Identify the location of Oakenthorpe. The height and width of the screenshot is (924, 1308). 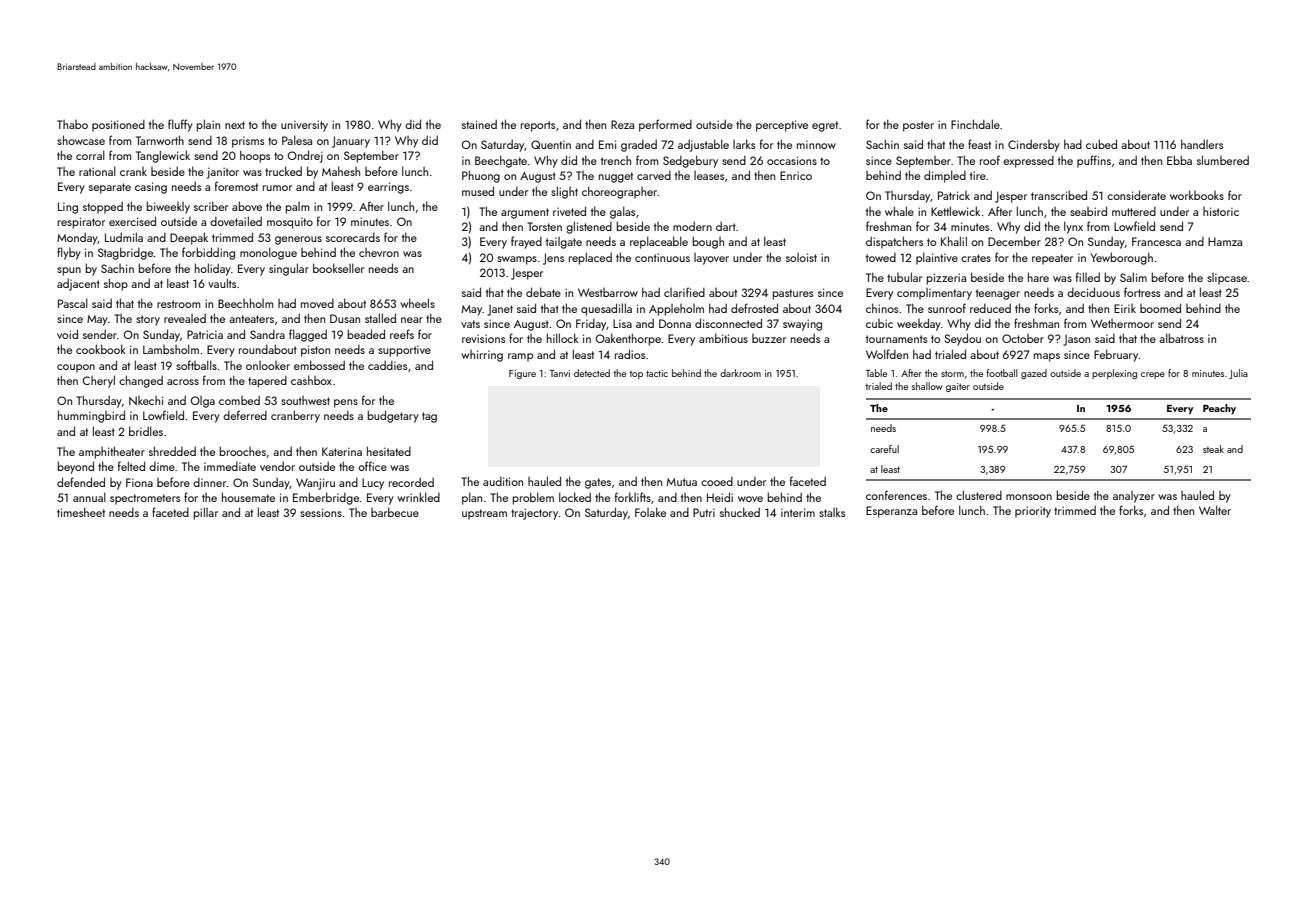
(628, 339).
